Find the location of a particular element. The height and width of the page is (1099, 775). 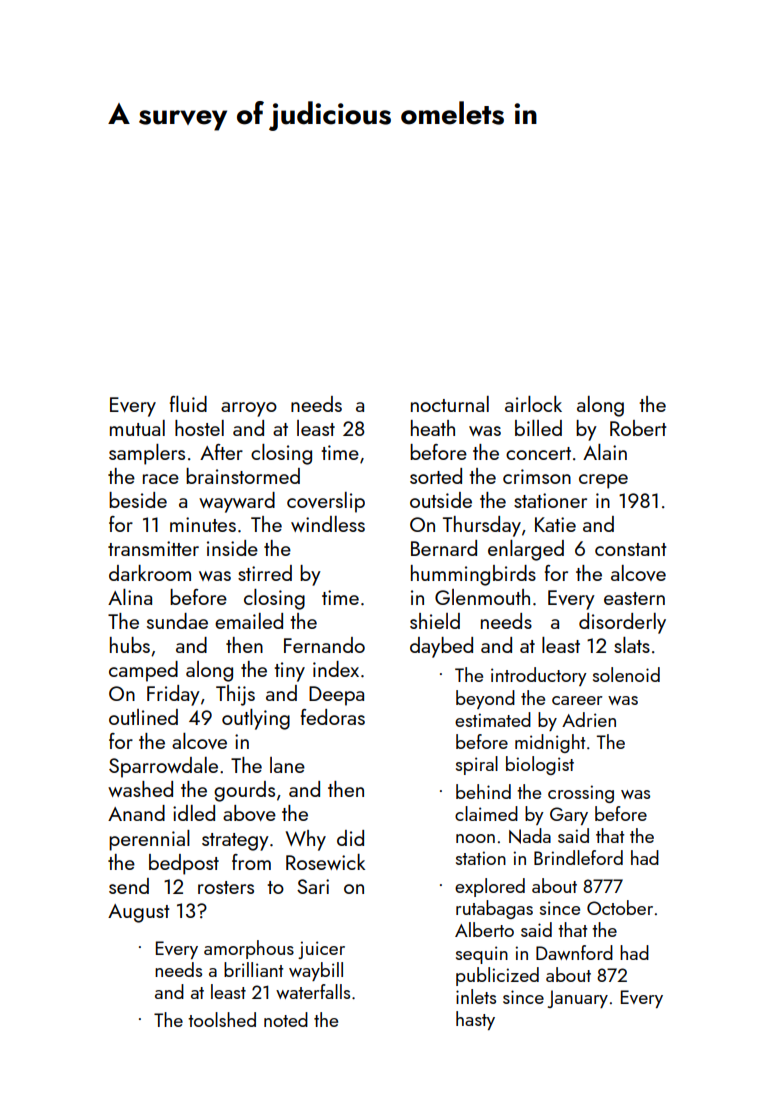

January is located at coordinates (578, 999).
